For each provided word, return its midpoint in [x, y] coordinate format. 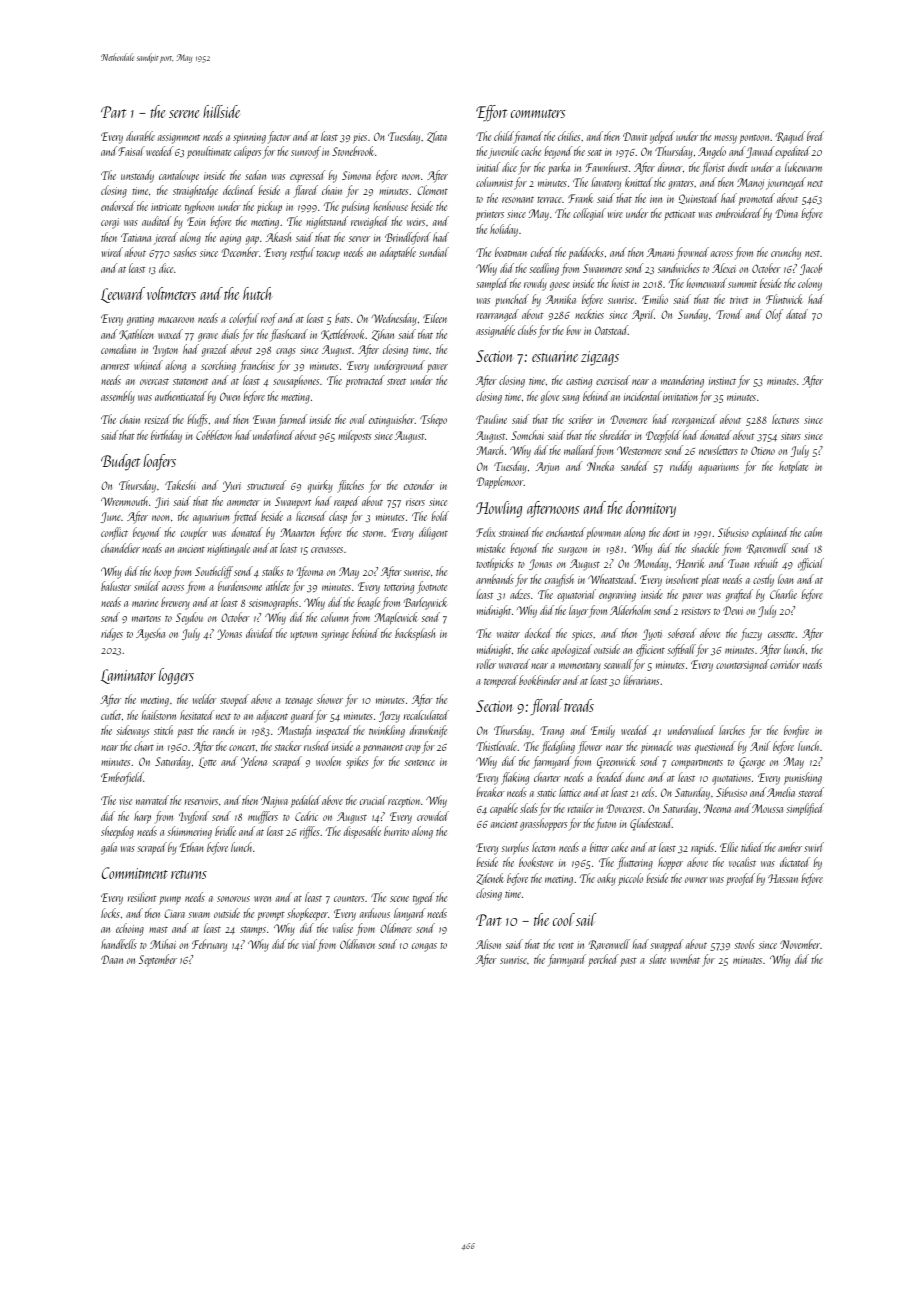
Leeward [123, 295]
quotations [731, 779]
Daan [112, 959]
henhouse [390, 206]
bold [440, 516]
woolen [328, 761]
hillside [221, 111]
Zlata [437, 137]
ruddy [681, 467]
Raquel [790, 137]
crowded [433, 816]
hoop [163, 572]
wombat [685, 959]
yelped [662, 137]
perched [603, 960]
